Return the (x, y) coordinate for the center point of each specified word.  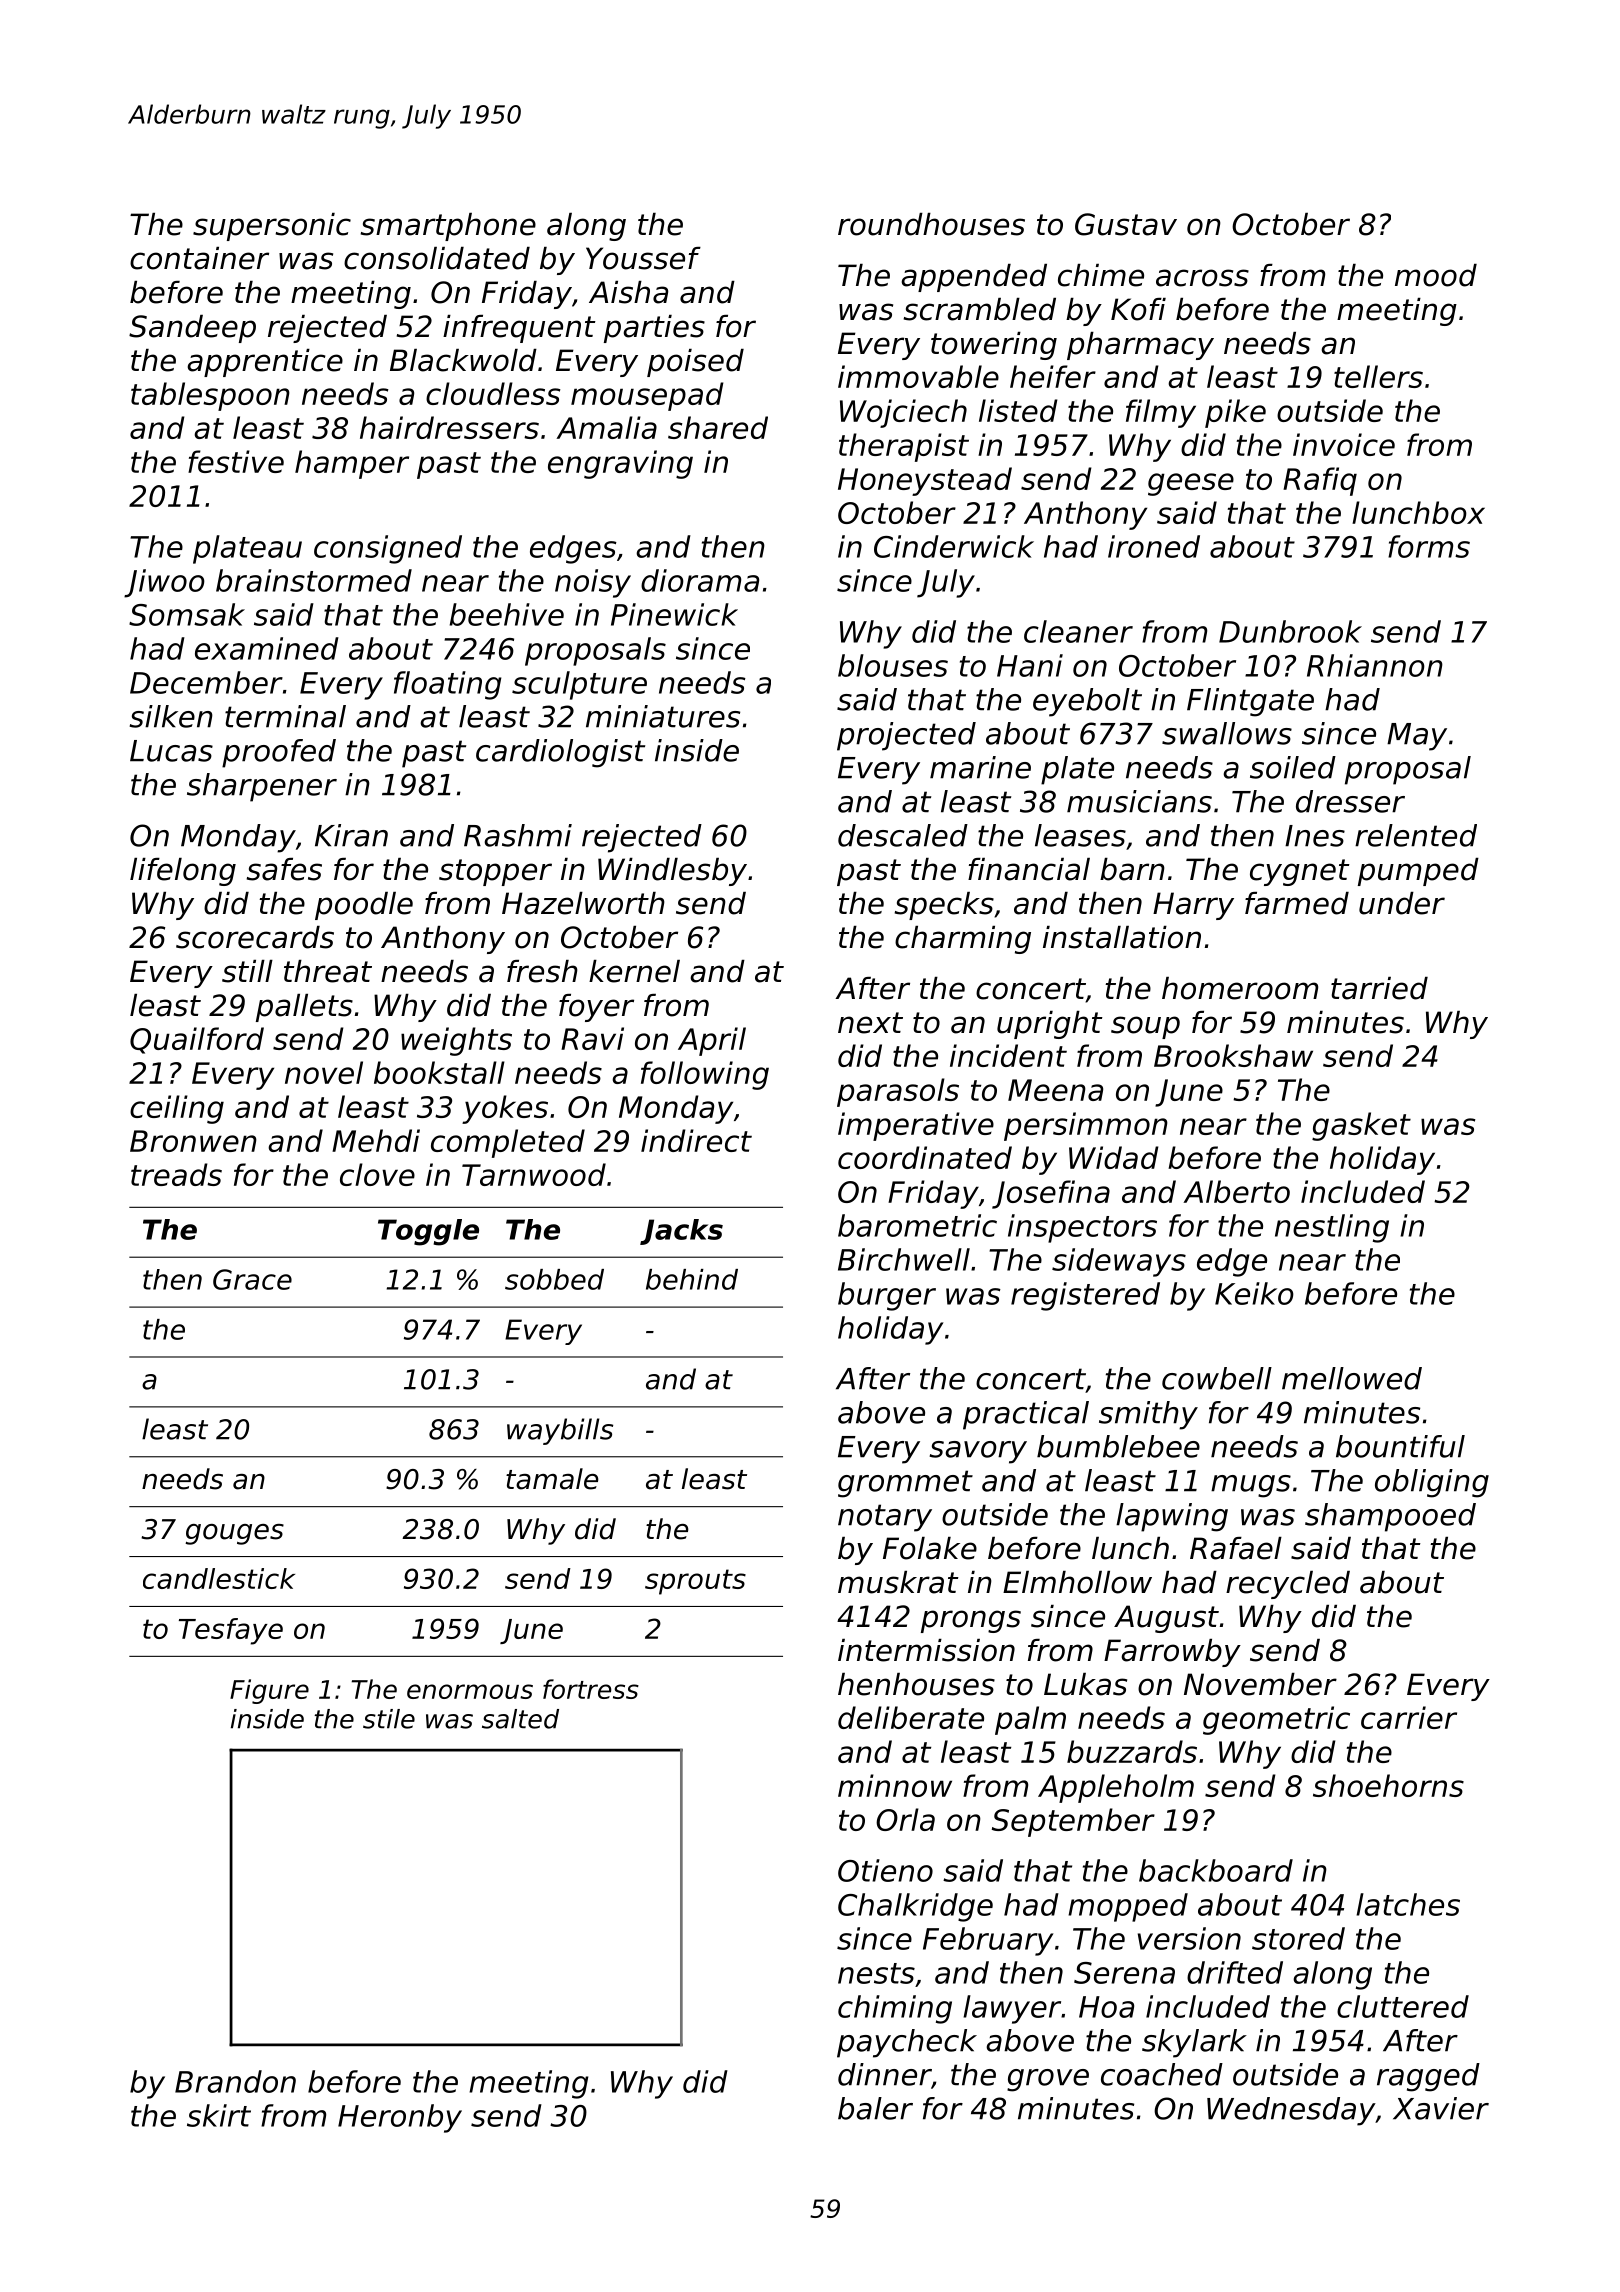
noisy (593, 583)
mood (1436, 275)
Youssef (643, 258)
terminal (285, 716)
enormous (470, 1691)
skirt (219, 2115)
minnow (895, 1785)
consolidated (437, 258)
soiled (1293, 767)
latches (1408, 1904)
